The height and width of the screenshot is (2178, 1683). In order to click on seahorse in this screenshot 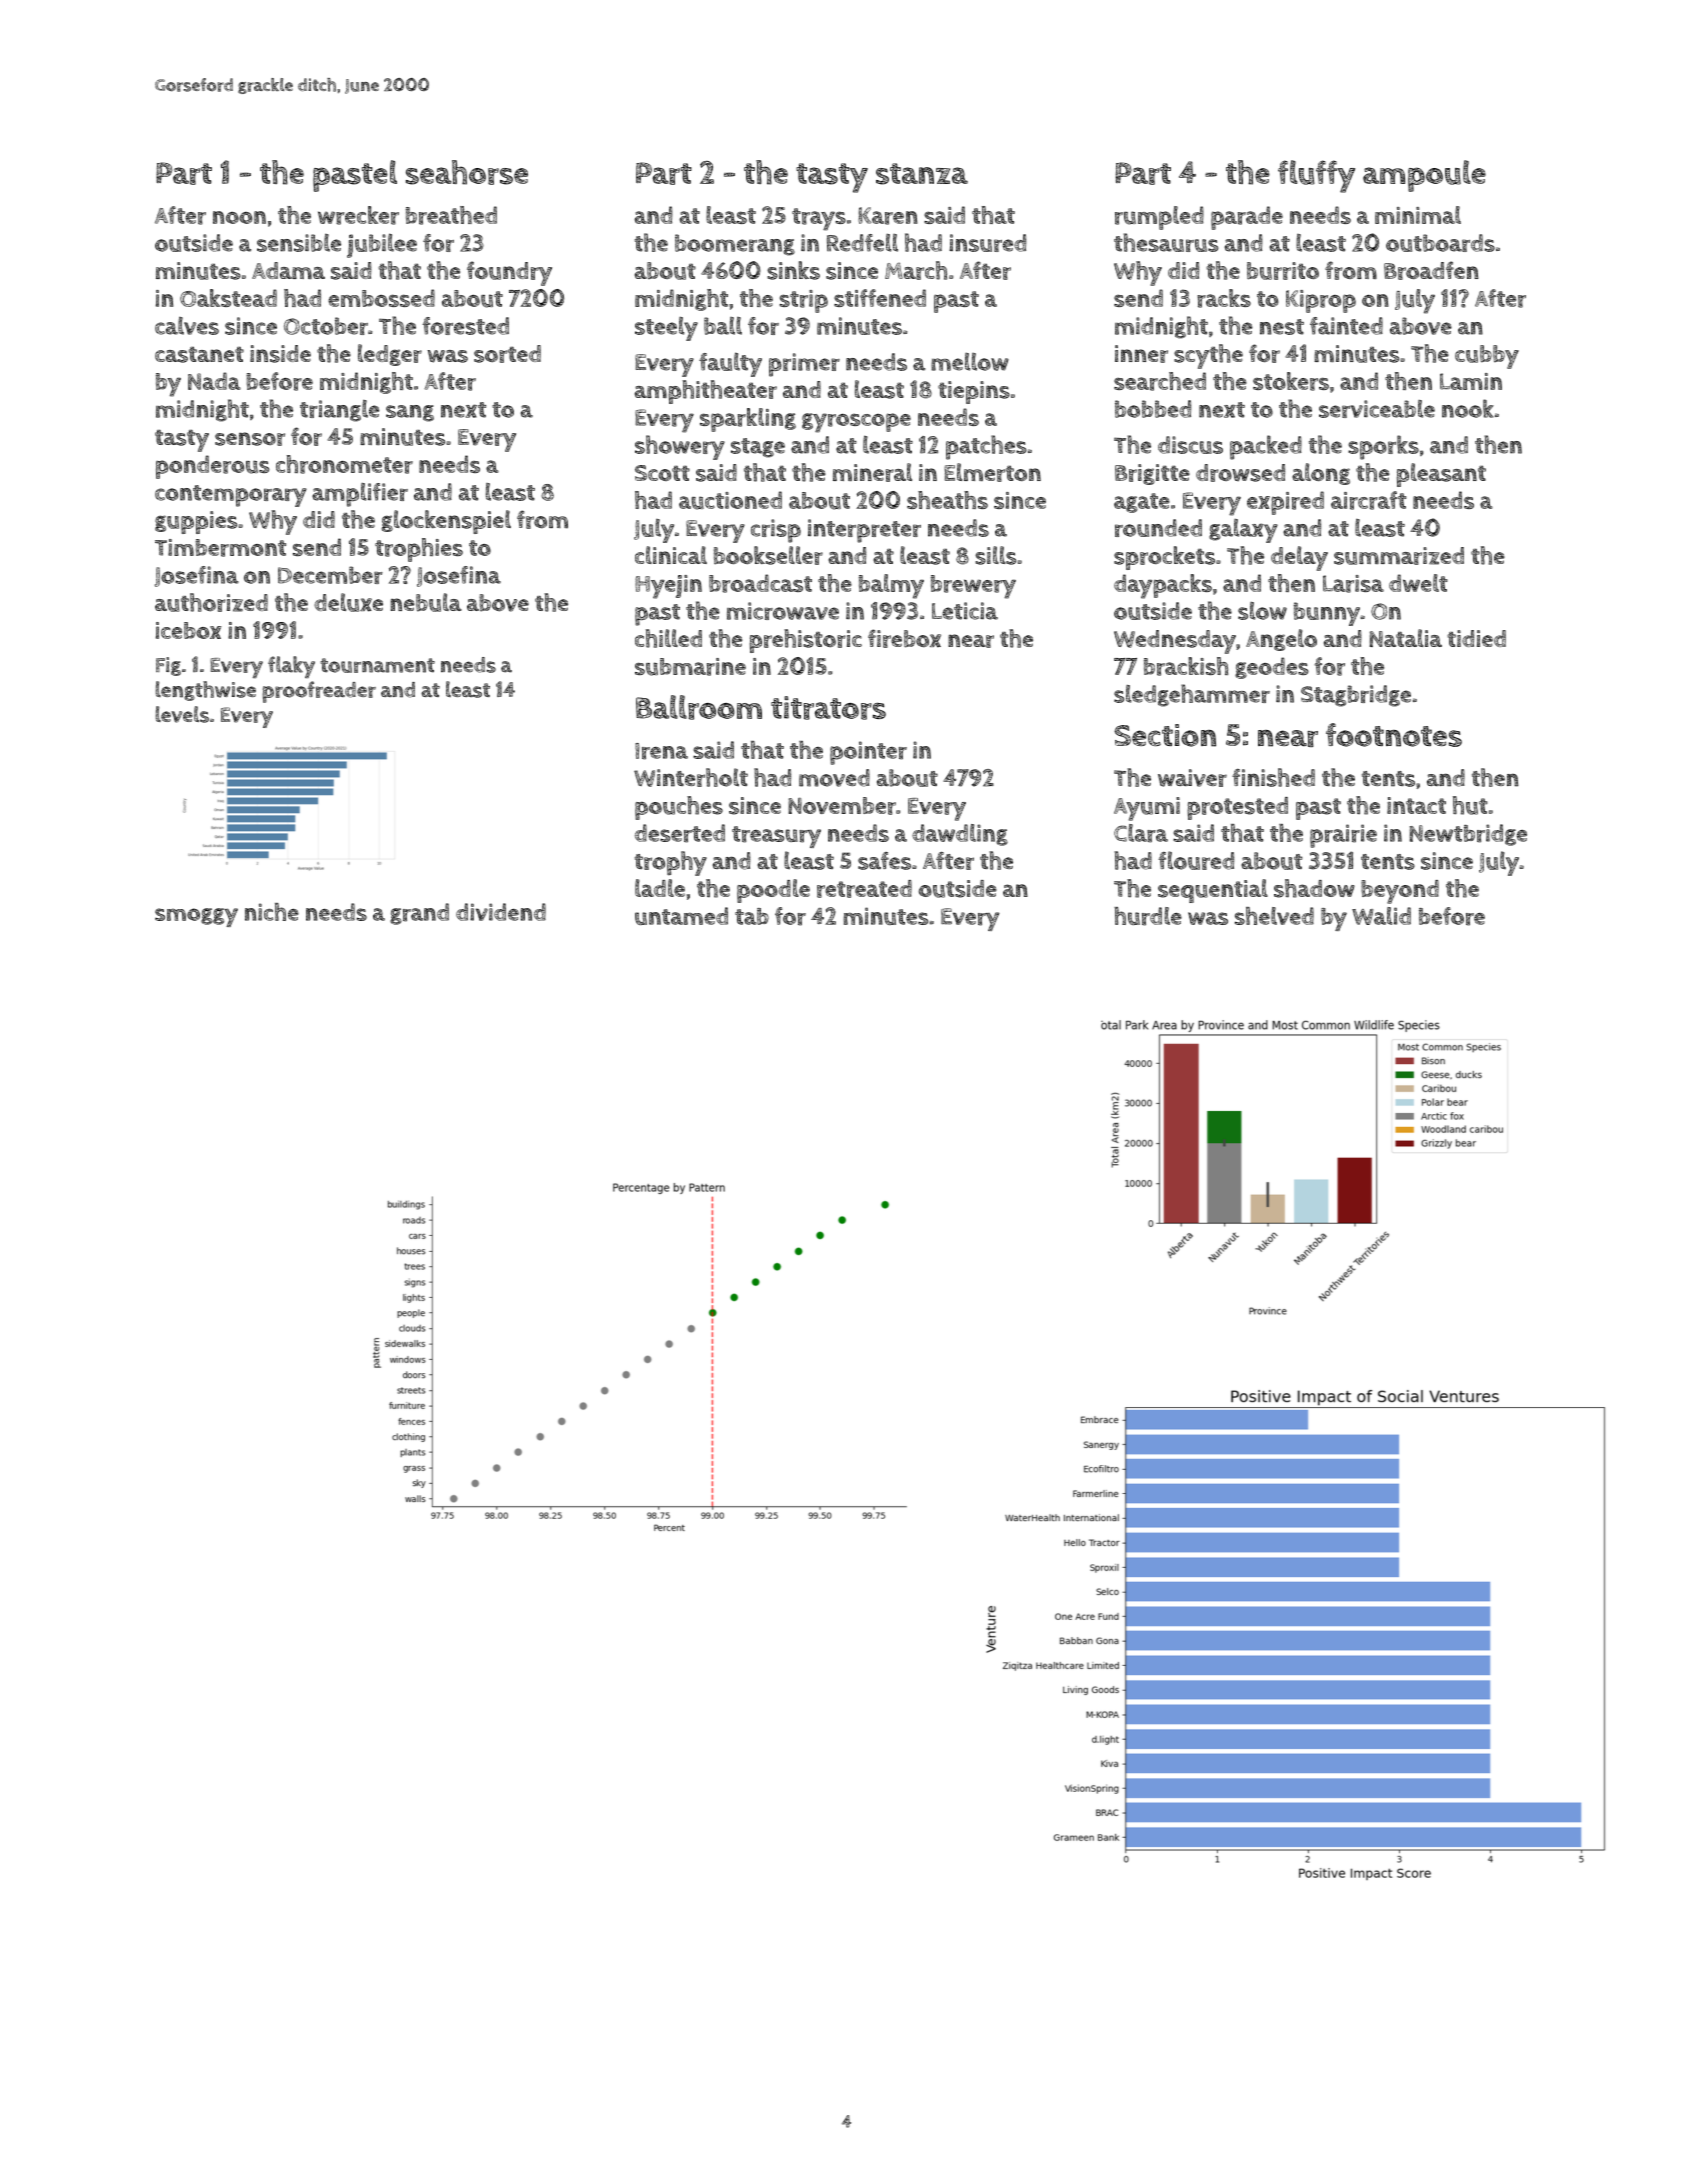, I will do `click(467, 172)`.
